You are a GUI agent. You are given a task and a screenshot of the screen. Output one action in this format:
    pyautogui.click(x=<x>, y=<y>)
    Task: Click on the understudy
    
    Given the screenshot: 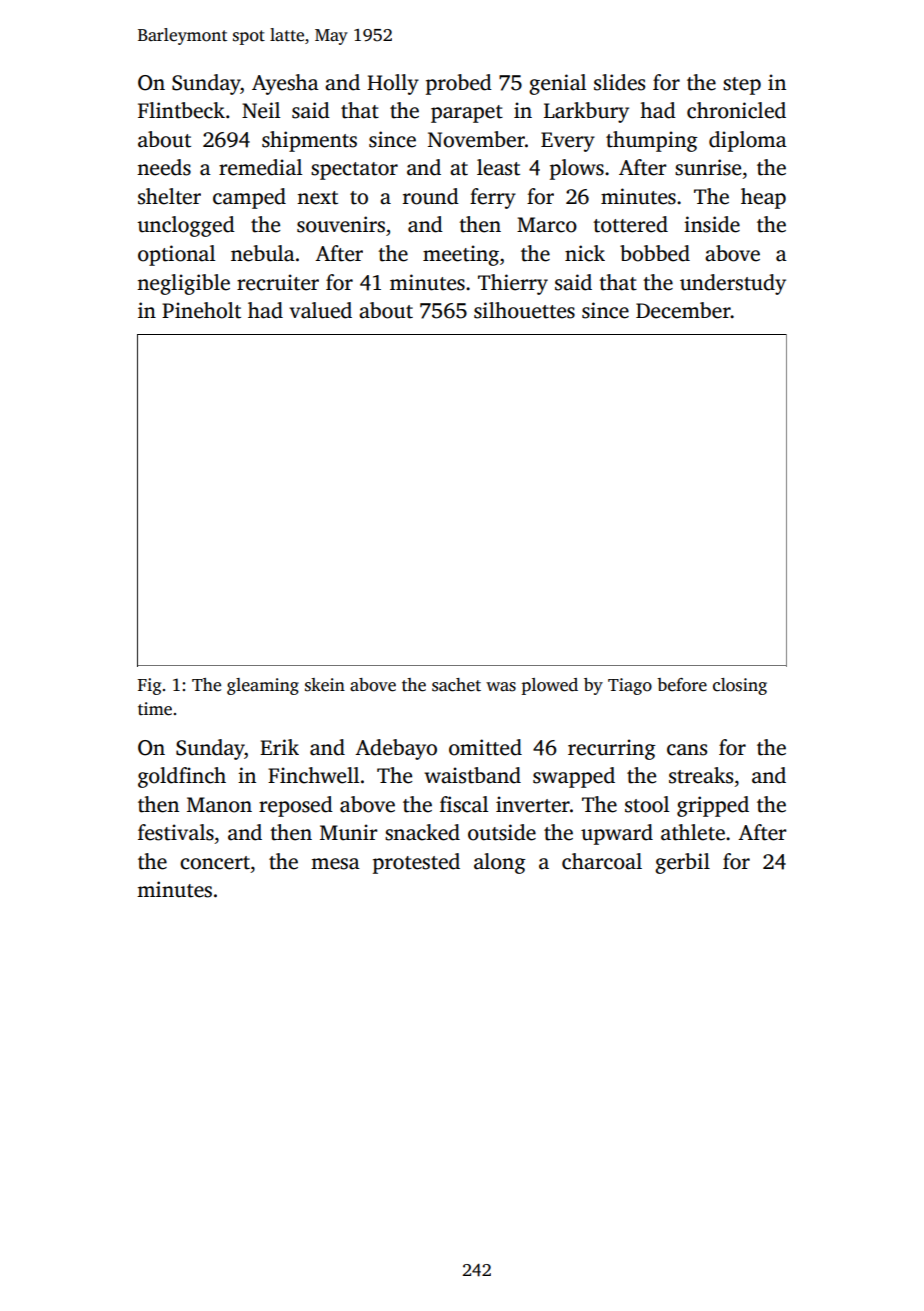 What is the action you would take?
    pyautogui.click(x=733, y=284)
